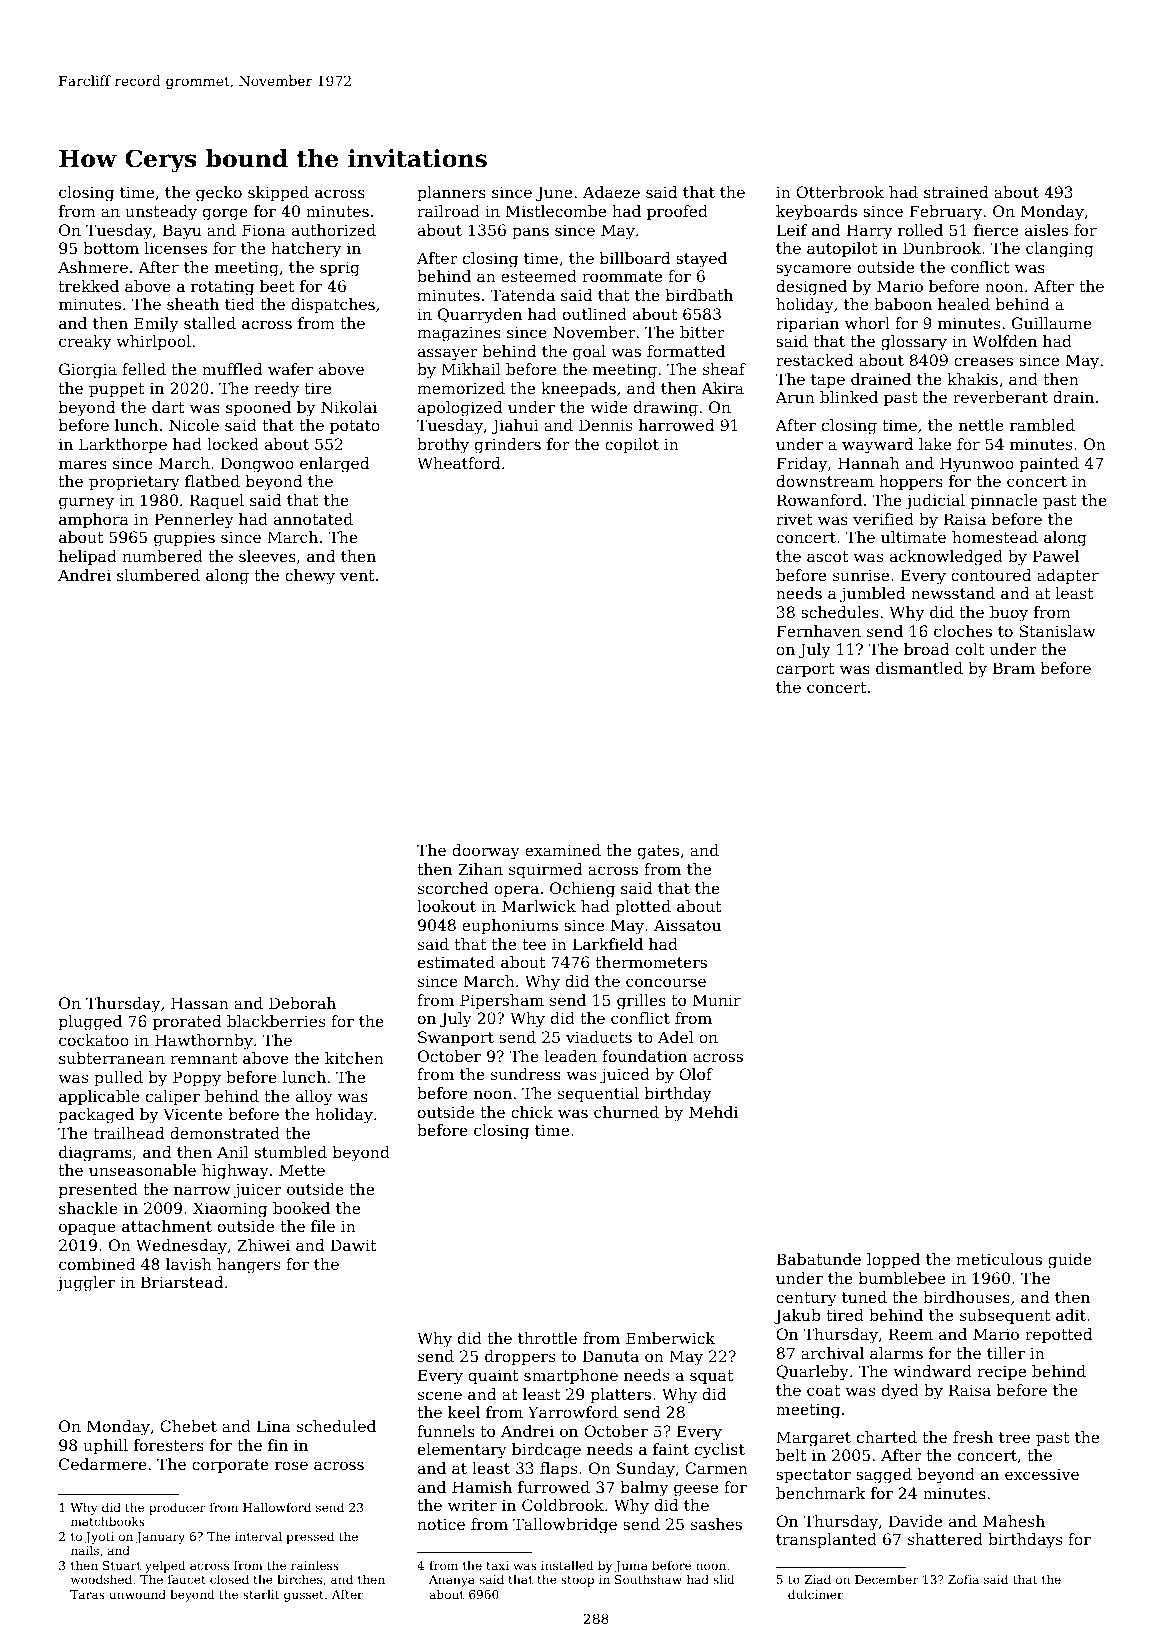  Describe the element at coordinates (448, 354) in the screenshot. I see `assayer` at that location.
